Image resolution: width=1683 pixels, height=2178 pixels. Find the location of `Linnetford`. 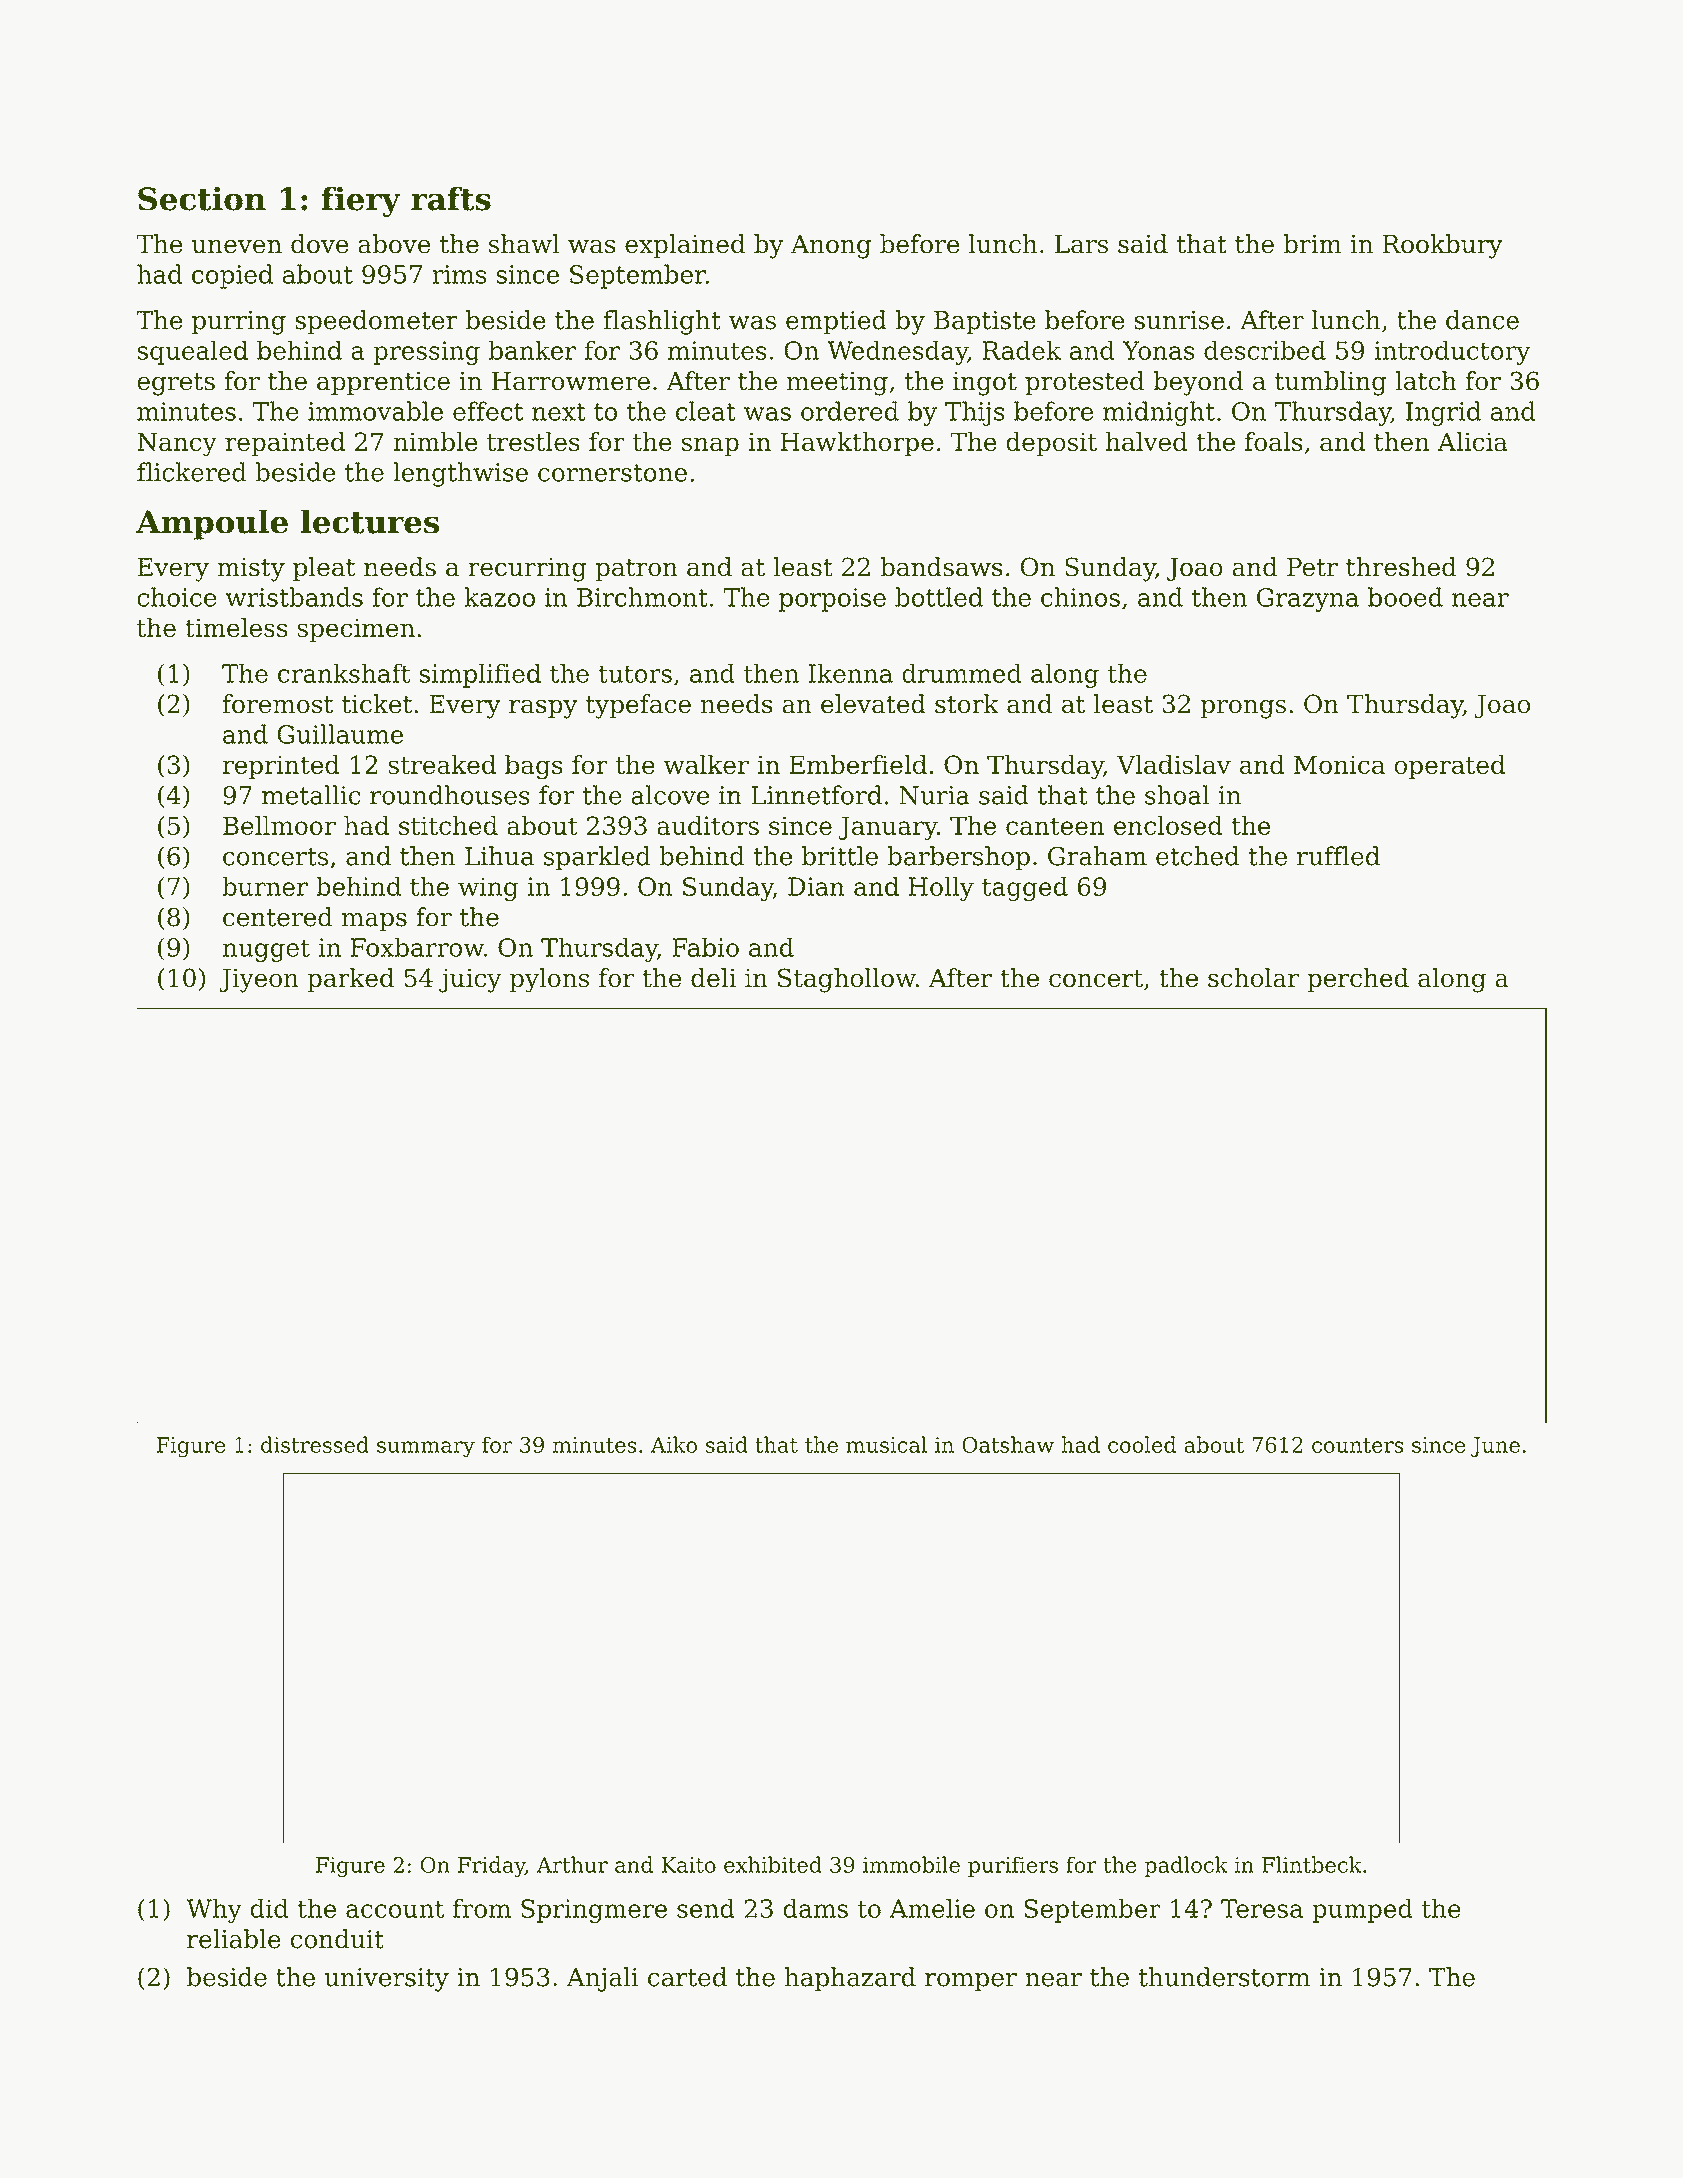

Linnetford is located at coordinates (816, 795).
